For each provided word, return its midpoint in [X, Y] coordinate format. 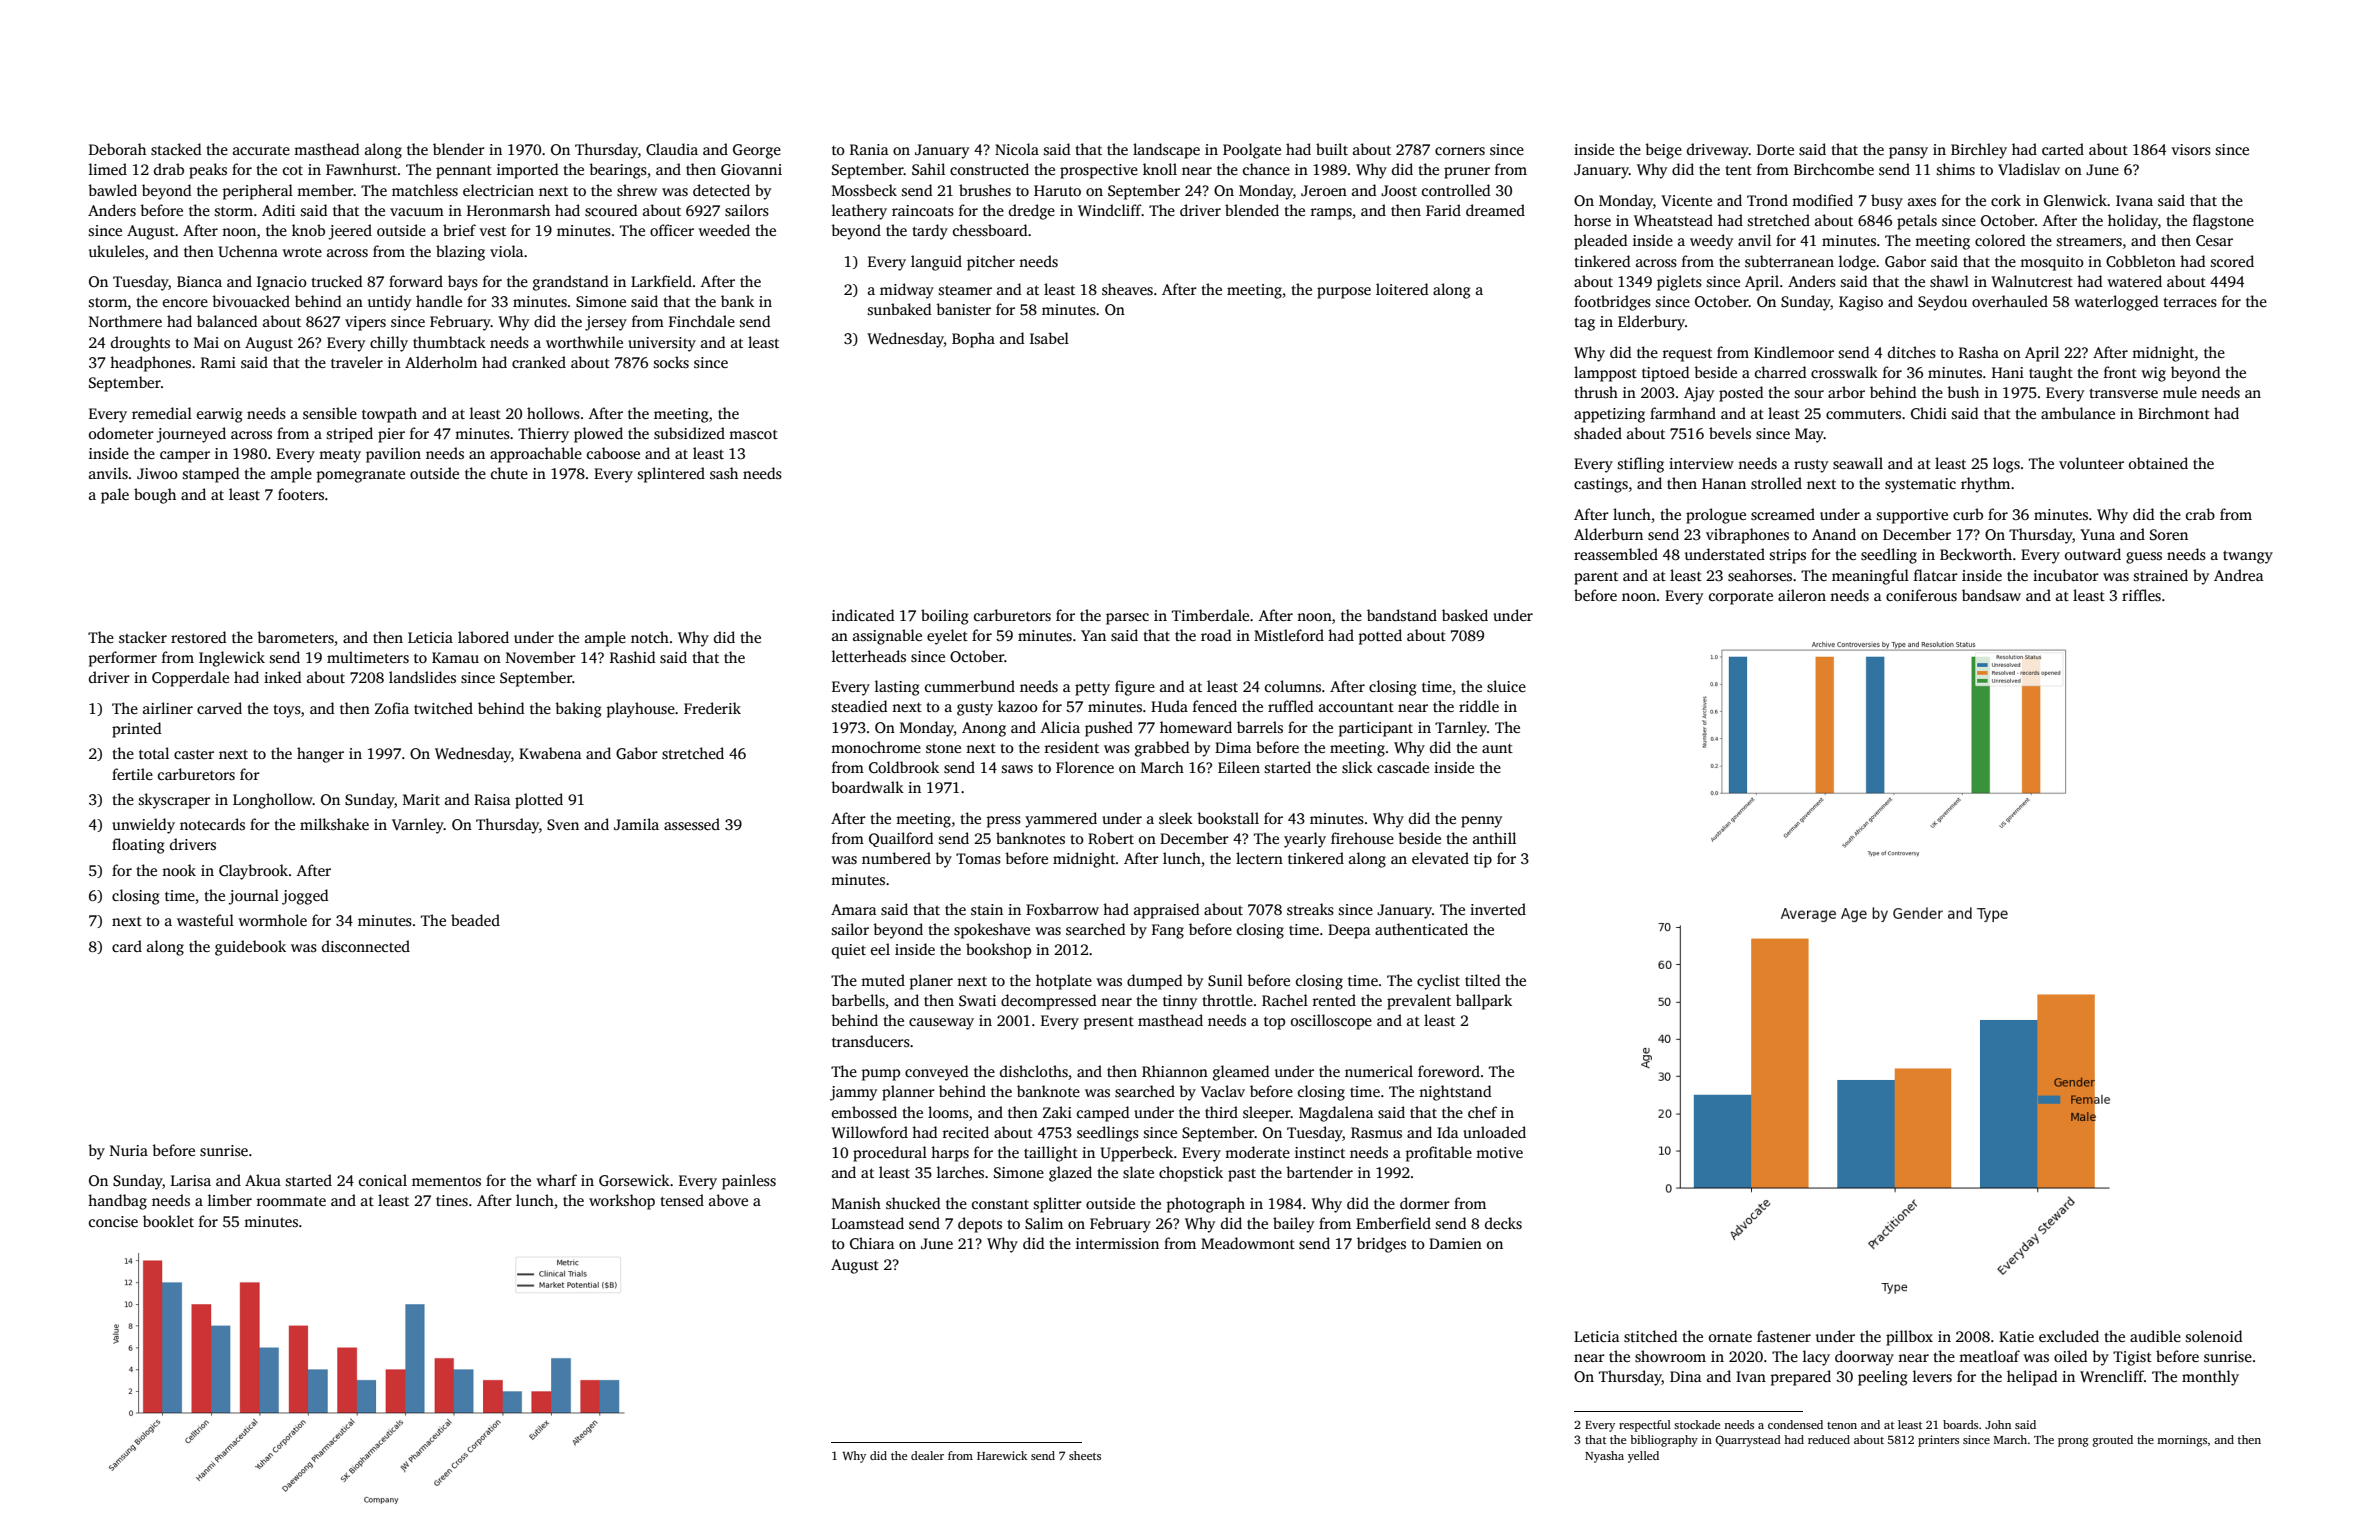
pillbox [1909, 1338]
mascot [753, 434]
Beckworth [1976, 554]
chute [509, 473]
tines [452, 1200]
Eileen [1239, 767]
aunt [1497, 748]
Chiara [872, 1243]
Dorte [1775, 149]
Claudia [672, 149]
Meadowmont [1248, 1243]
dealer [927, 1455]
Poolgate [1252, 151]
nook [179, 870]
